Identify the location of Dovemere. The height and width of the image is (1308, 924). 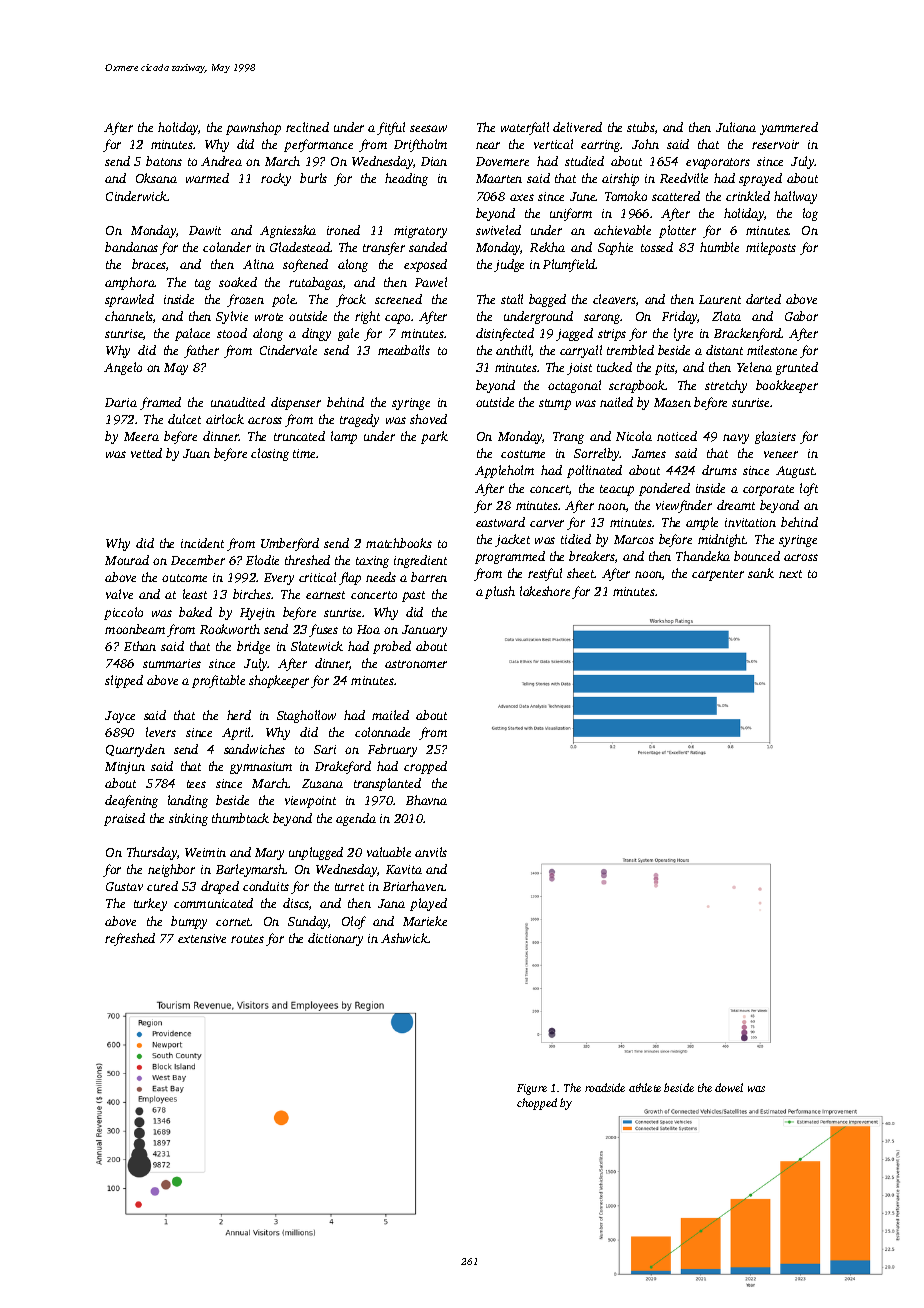
(502, 161).
